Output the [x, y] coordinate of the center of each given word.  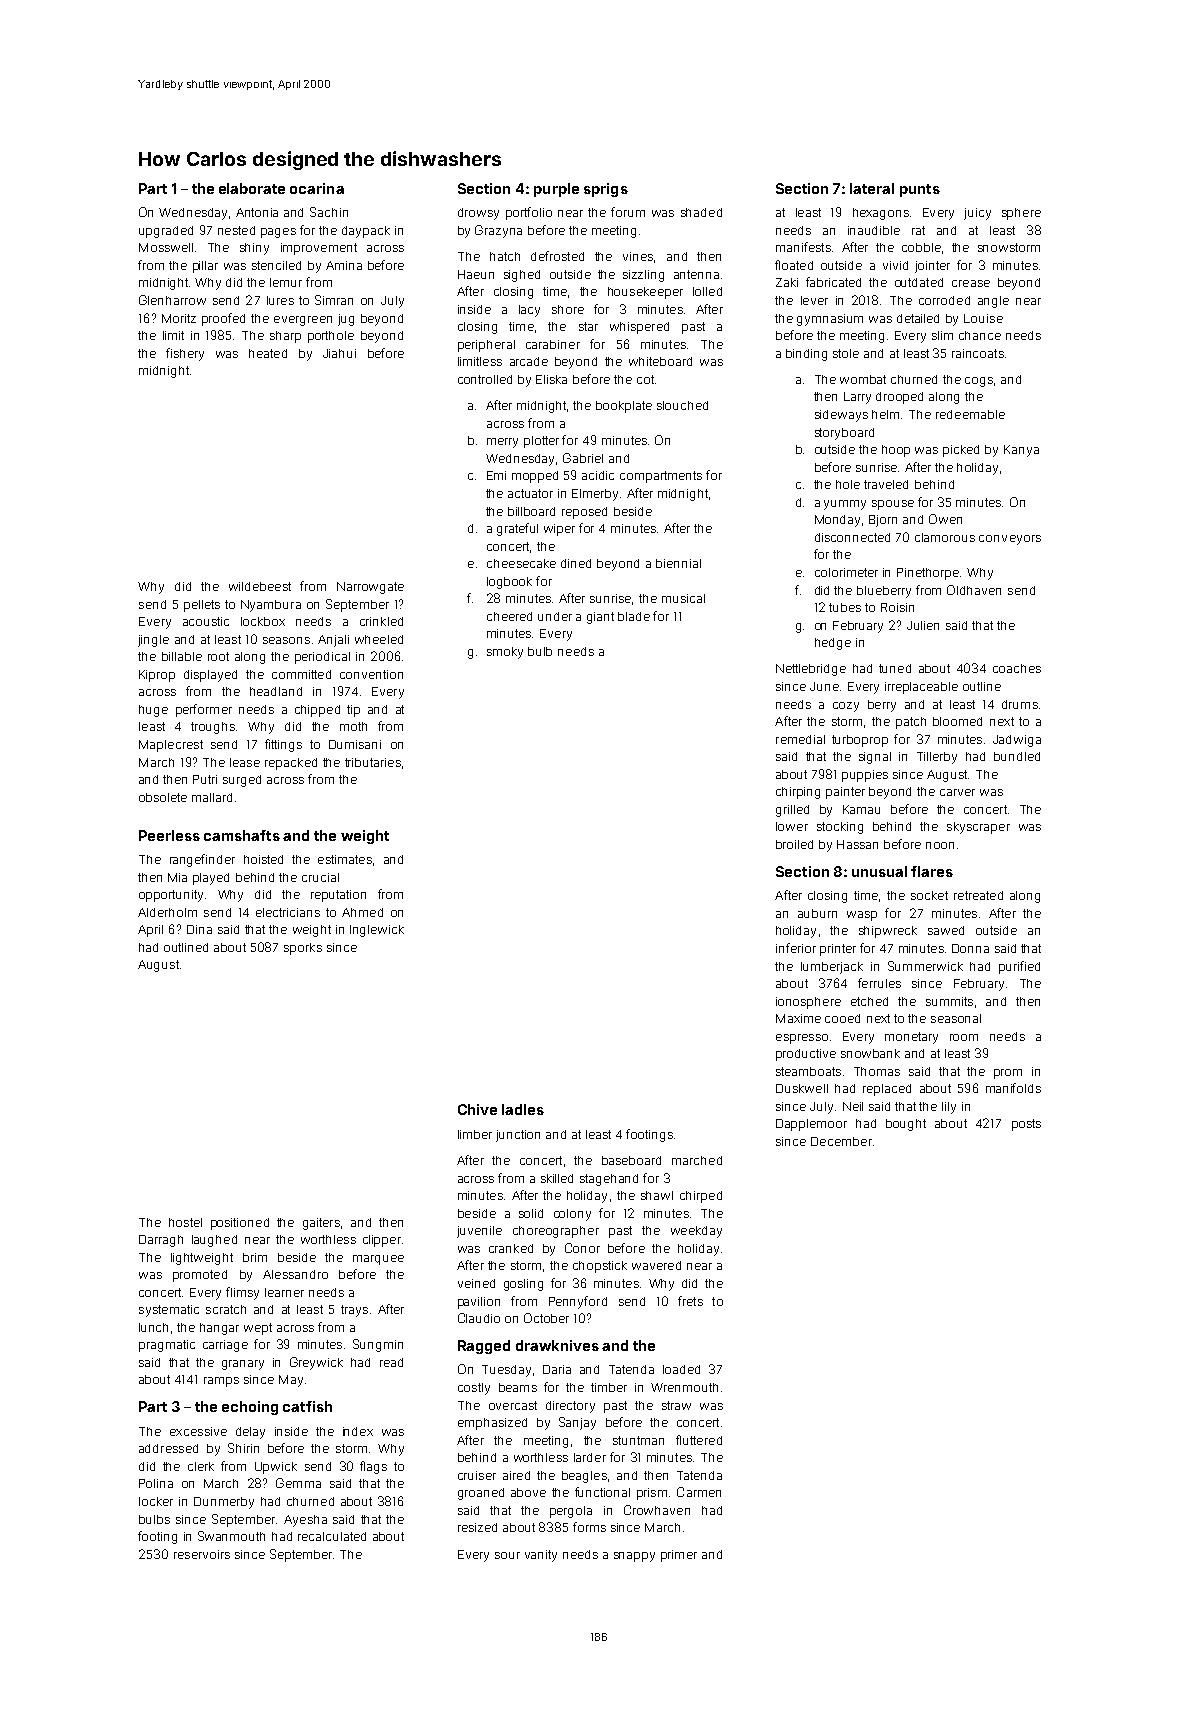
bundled [1017, 756]
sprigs [606, 190]
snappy [634, 1557]
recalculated [332, 1536]
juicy [977, 214]
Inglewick [377, 931]
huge [153, 711]
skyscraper [978, 828]
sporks [303, 949]
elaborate [252, 188]
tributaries [373, 762]
